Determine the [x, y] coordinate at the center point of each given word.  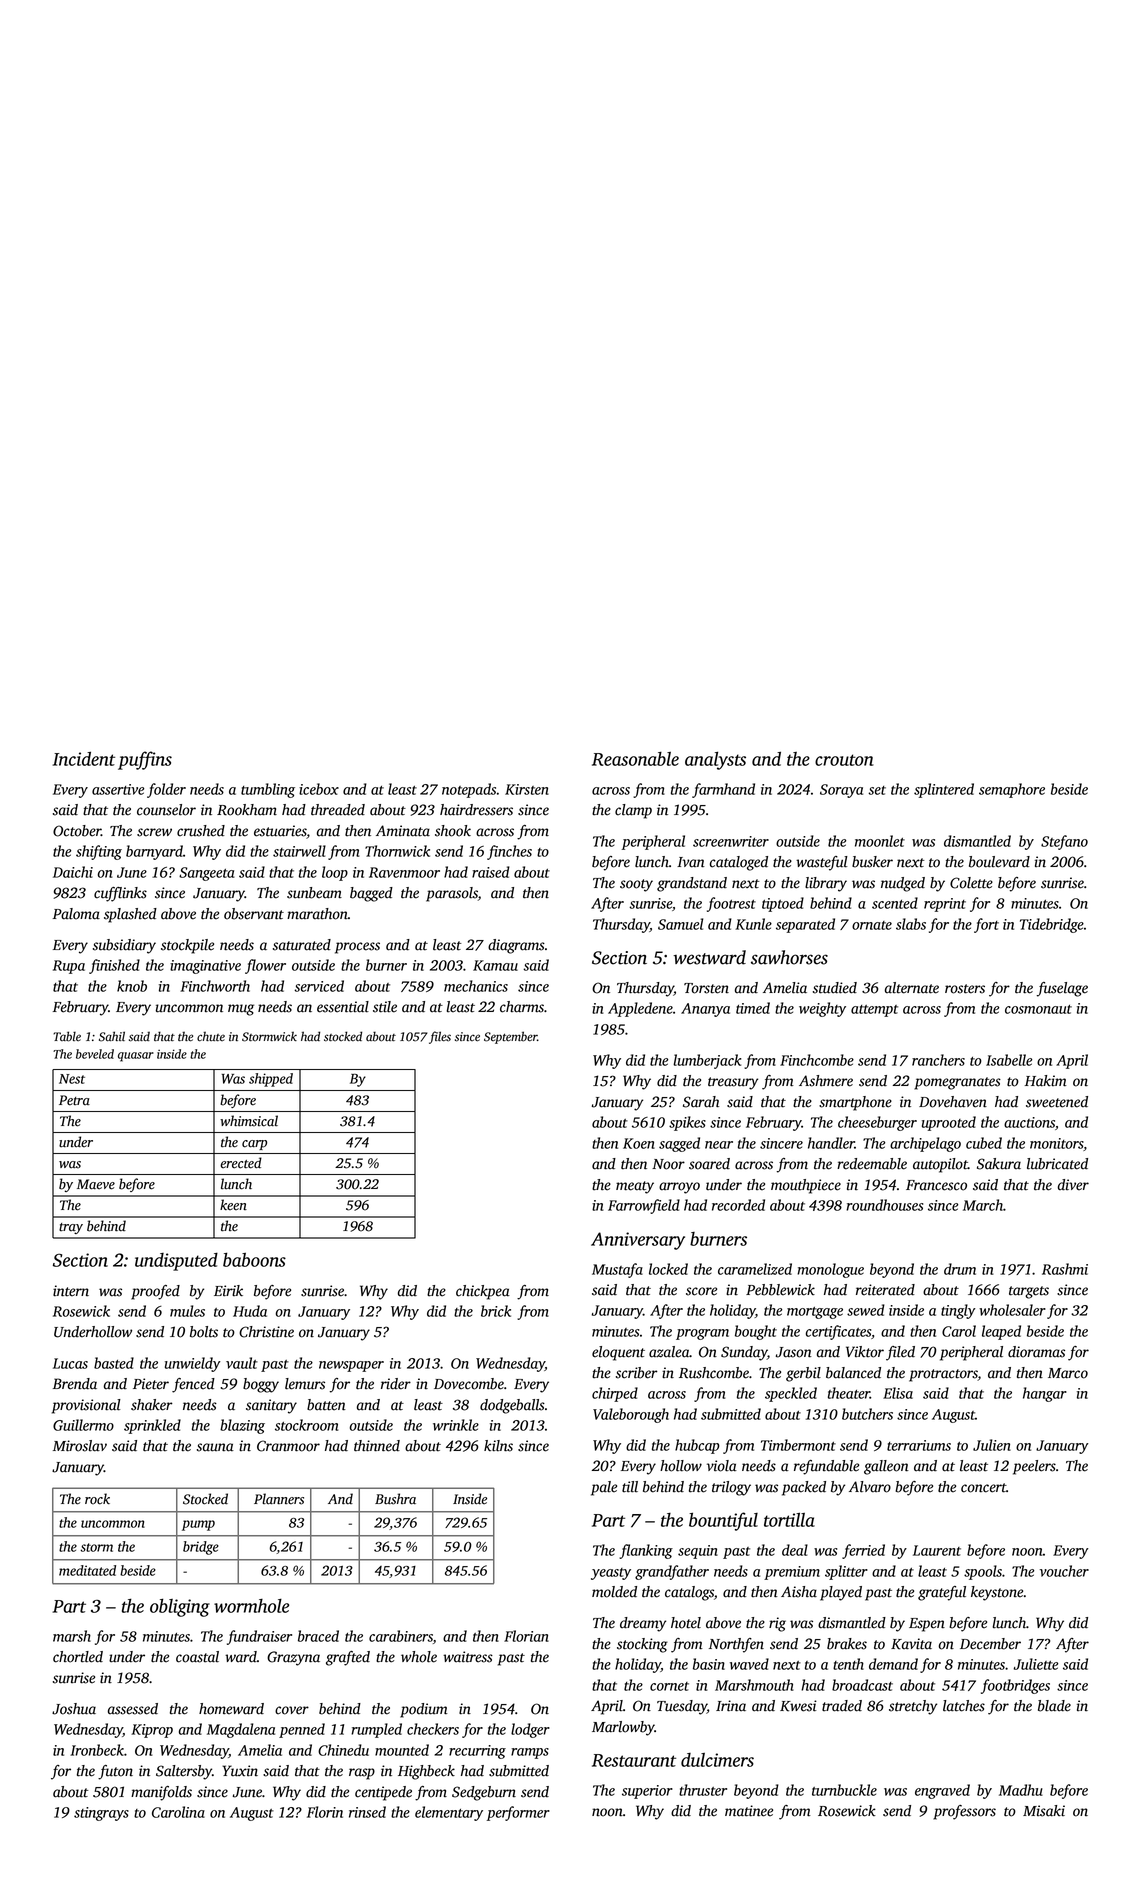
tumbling [268, 790]
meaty [635, 1187]
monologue [830, 1270]
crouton [844, 760]
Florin [325, 1812]
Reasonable [635, 759]
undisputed [176, 1262]
